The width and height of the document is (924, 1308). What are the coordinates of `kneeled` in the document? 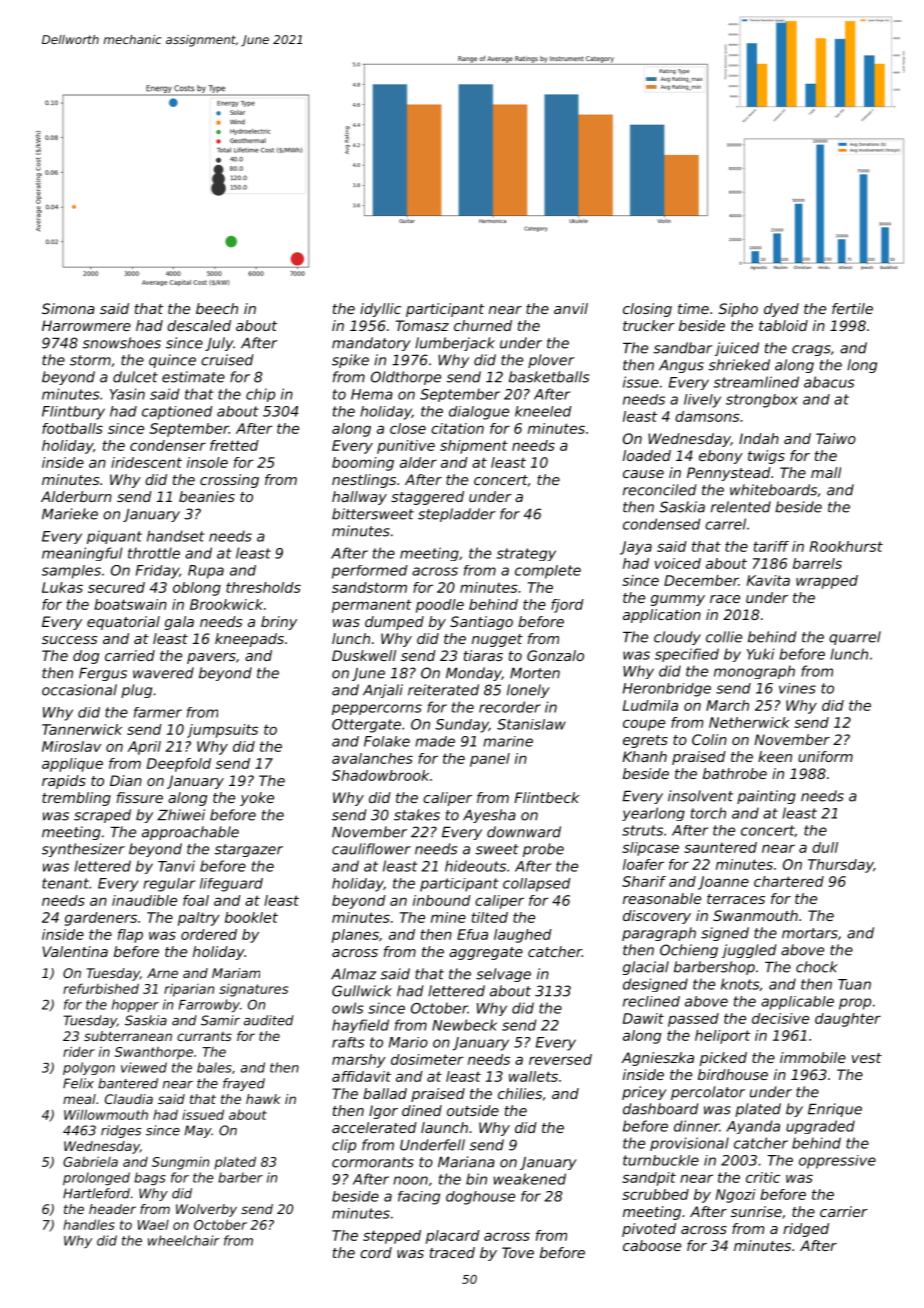 It's located at (543, 411).
